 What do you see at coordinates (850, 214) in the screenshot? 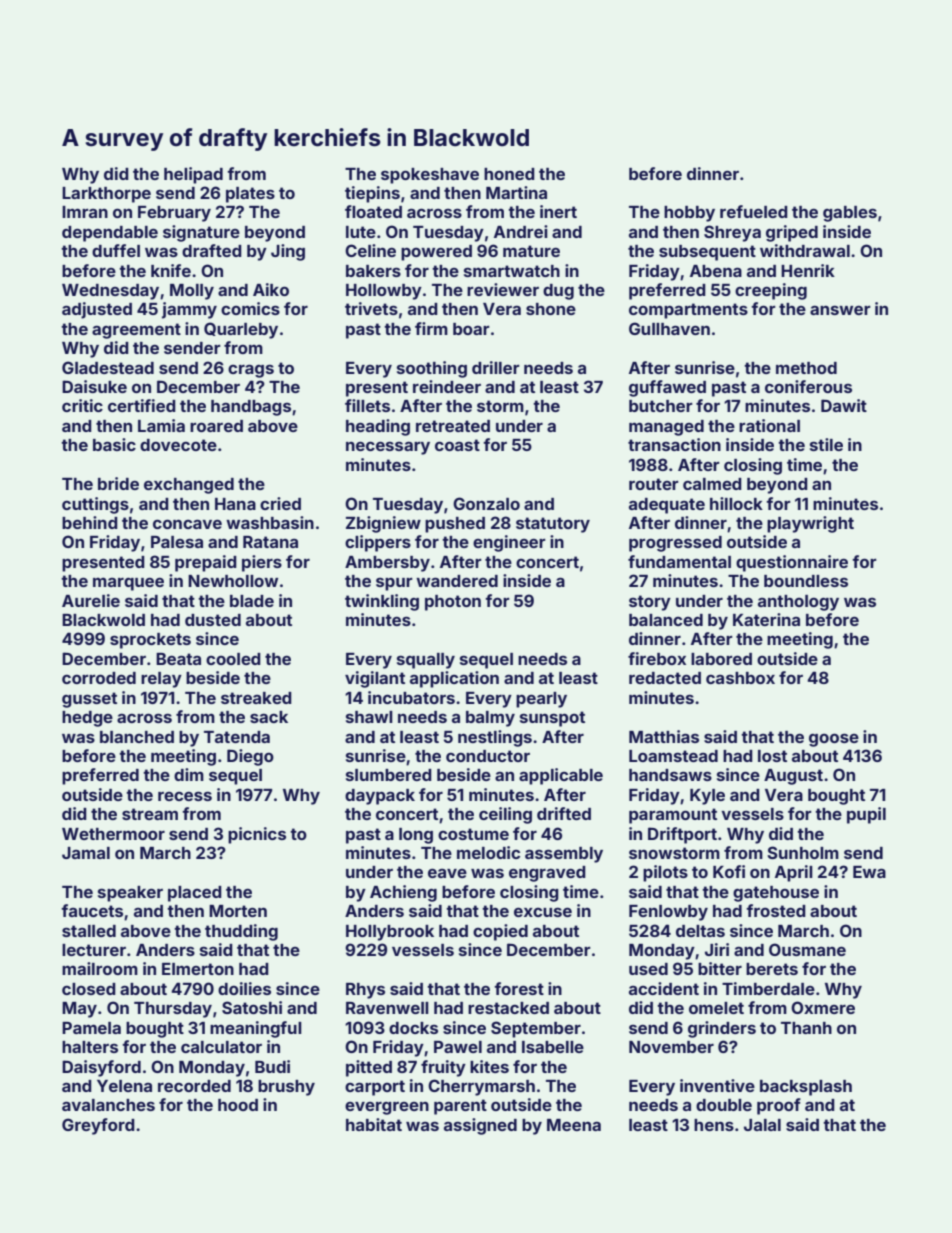
I see `gables` at bounding box center [850, 214].
